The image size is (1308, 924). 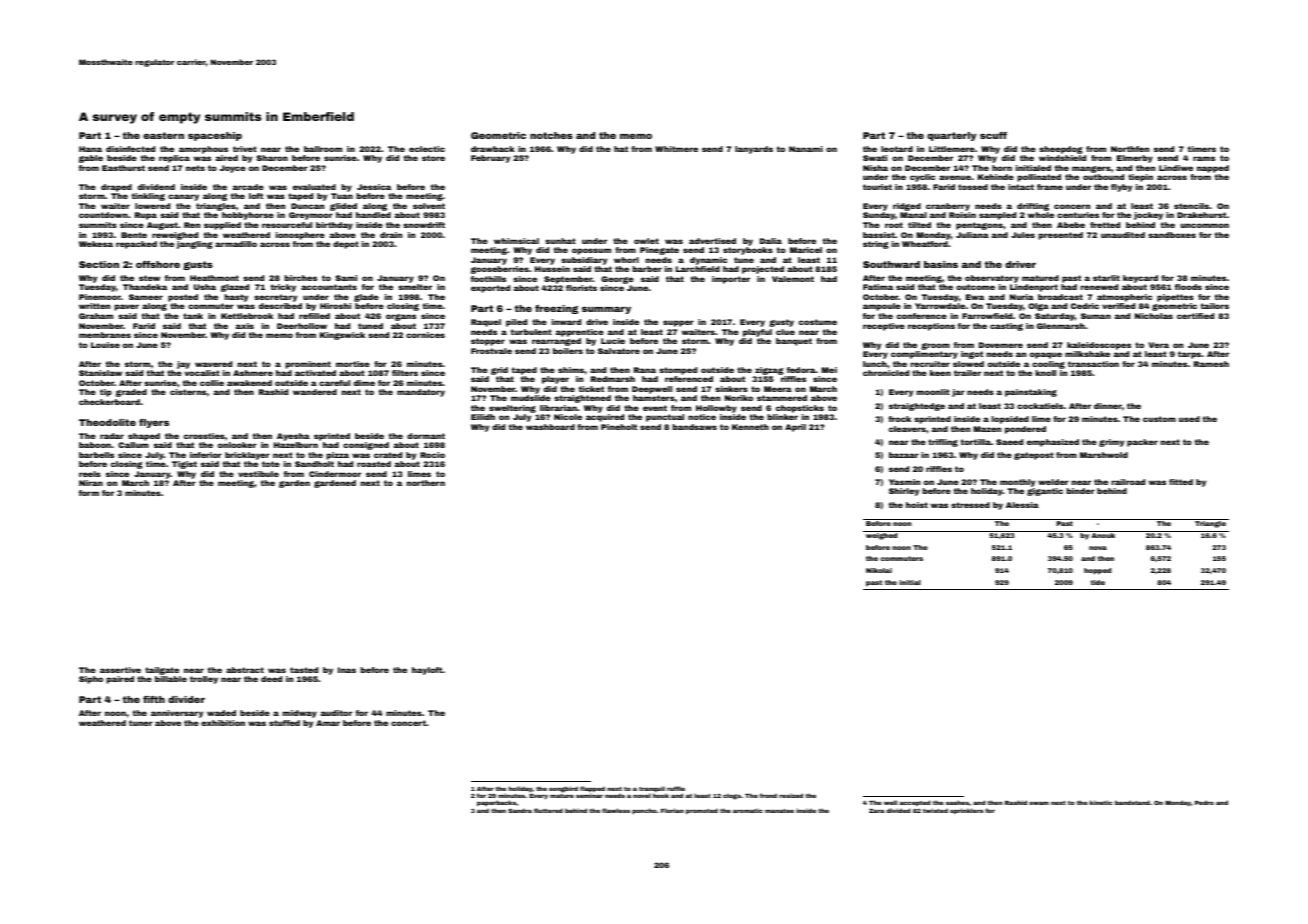 I want to click on Kingswick, so click(x=342, y=336).
